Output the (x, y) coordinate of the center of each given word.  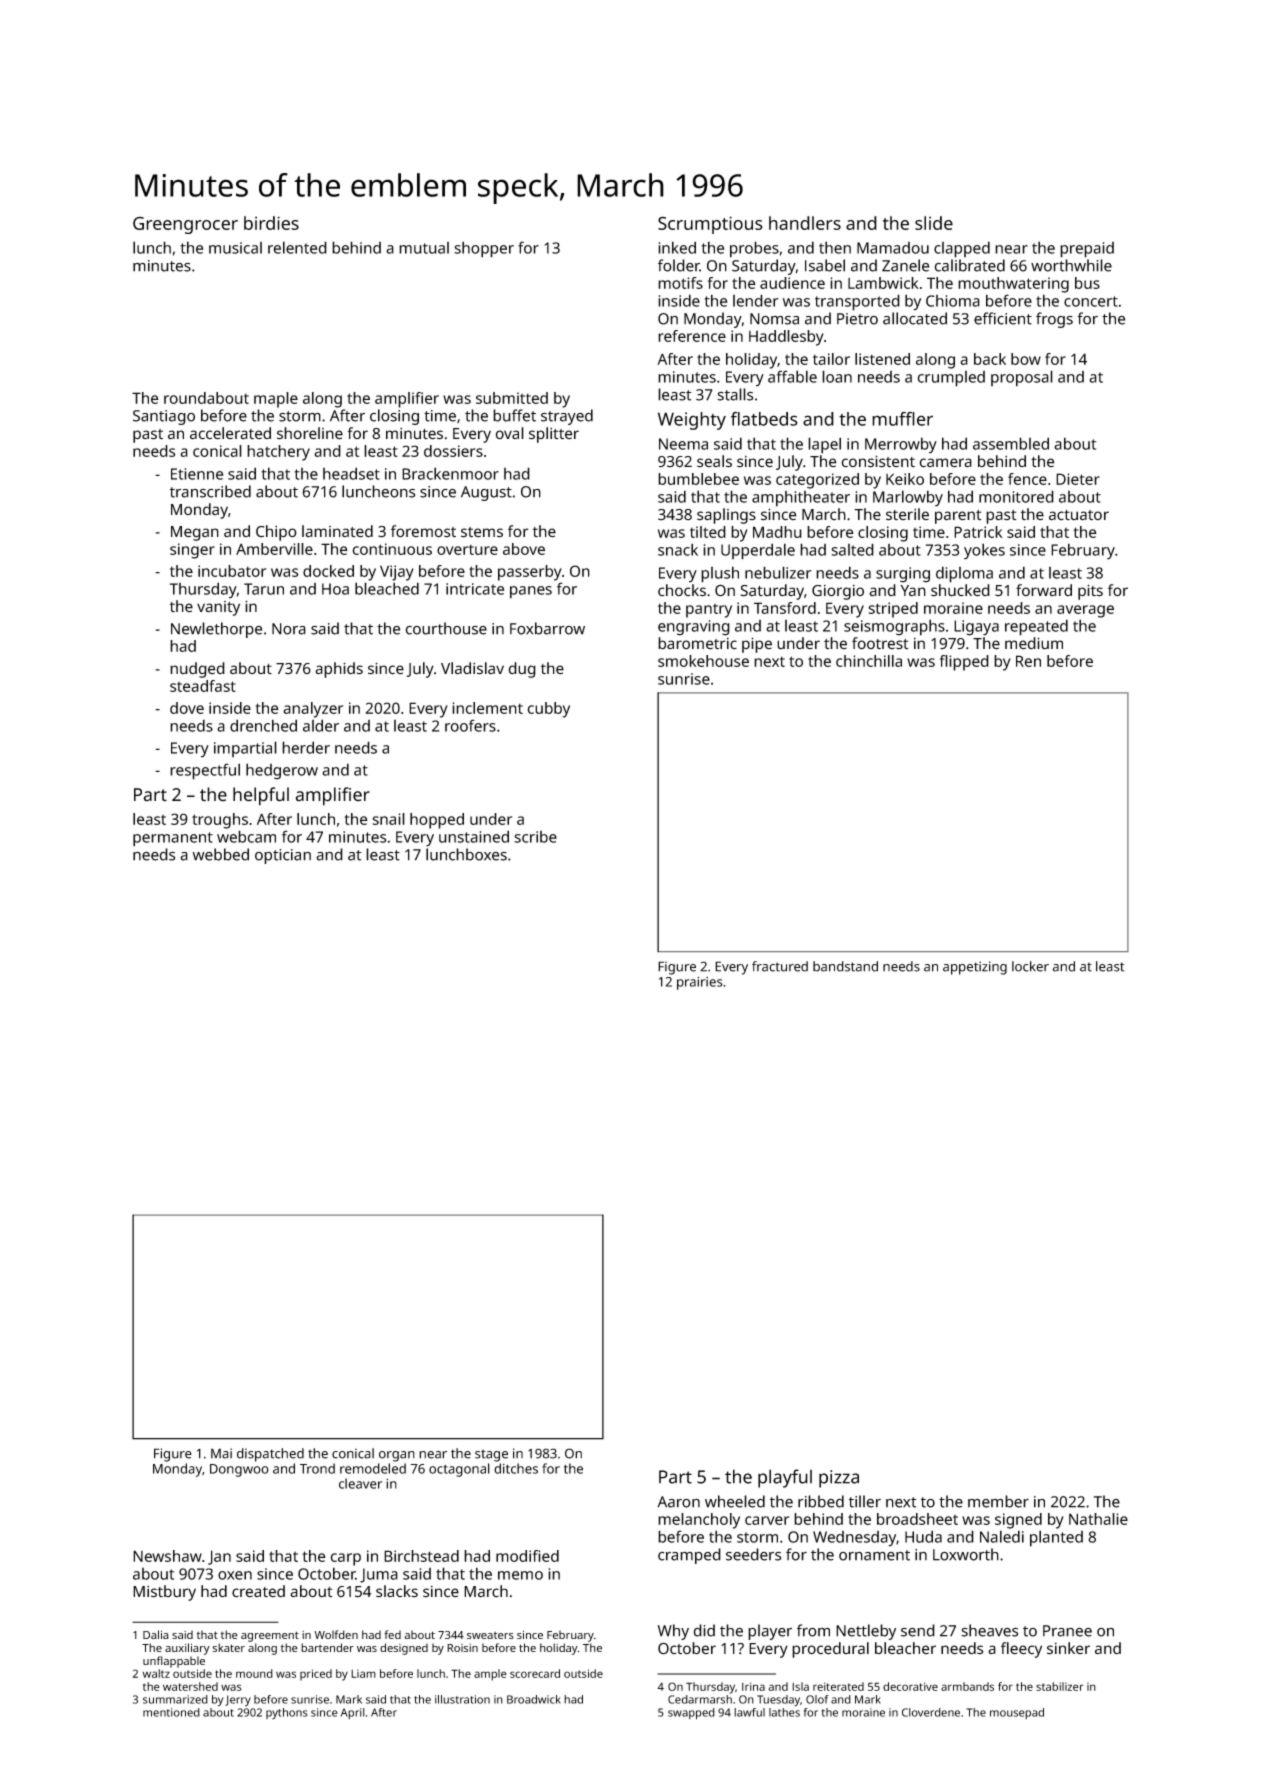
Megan (195, 533)
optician (283, 856)
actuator (1079, 515)
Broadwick (534, 1699)
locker (1030, 966)
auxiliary (187, 1649)
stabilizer (1059, 1686)
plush (720, 574)
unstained (474, 836)
